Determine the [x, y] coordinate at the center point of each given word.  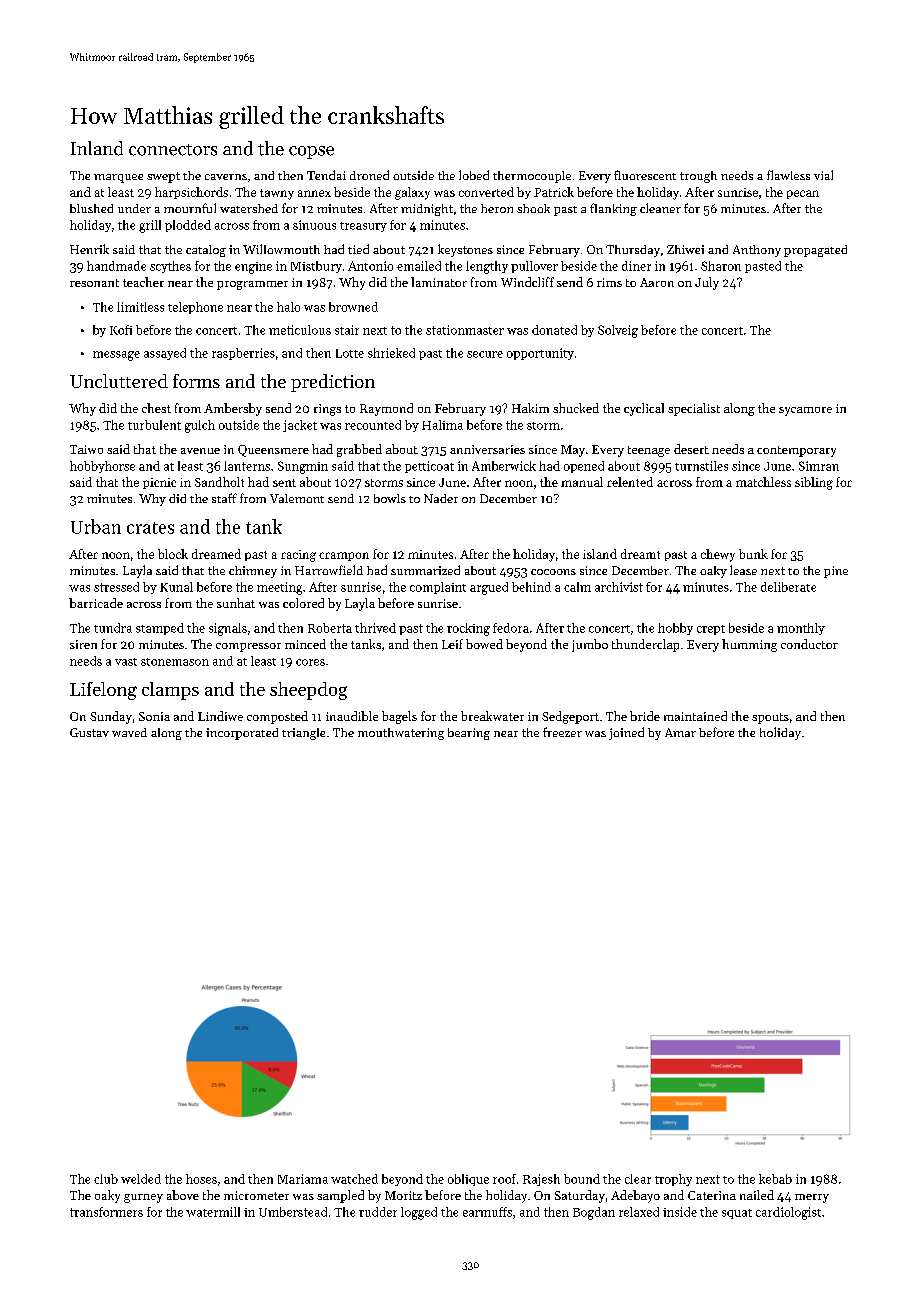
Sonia [154, 716]
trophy [673, 1180]
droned [369, 175]
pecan [803, 194]
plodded [188, 226]
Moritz [403, 1195]
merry [812, 1198]
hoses [201, 1179]
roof [504, 1179]
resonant [94, 283]
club [106, 1179]
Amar [680, 732]
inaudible [352, 716]
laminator [439, 282]
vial [823, 175]
